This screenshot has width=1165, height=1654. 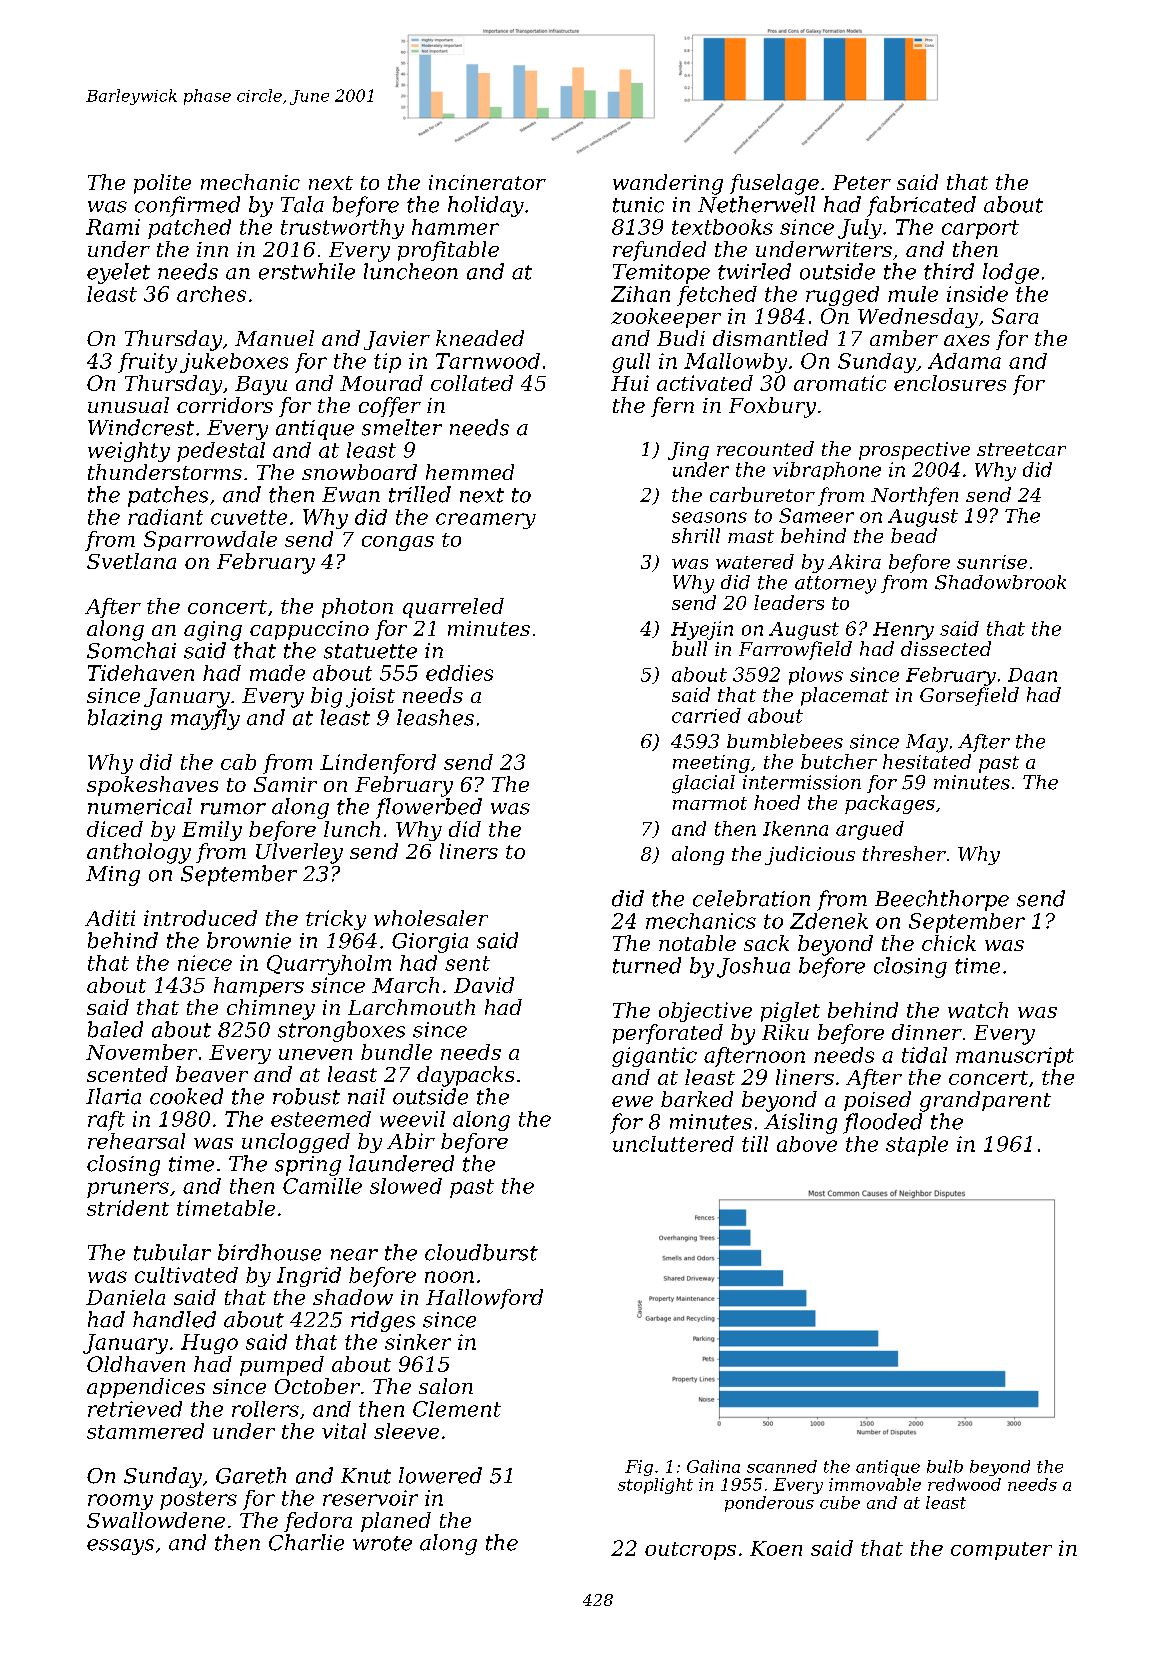 What do you see at coordinates (689, 648) in the screenshot?
I see `bull` at bounding box center [689, 648].
